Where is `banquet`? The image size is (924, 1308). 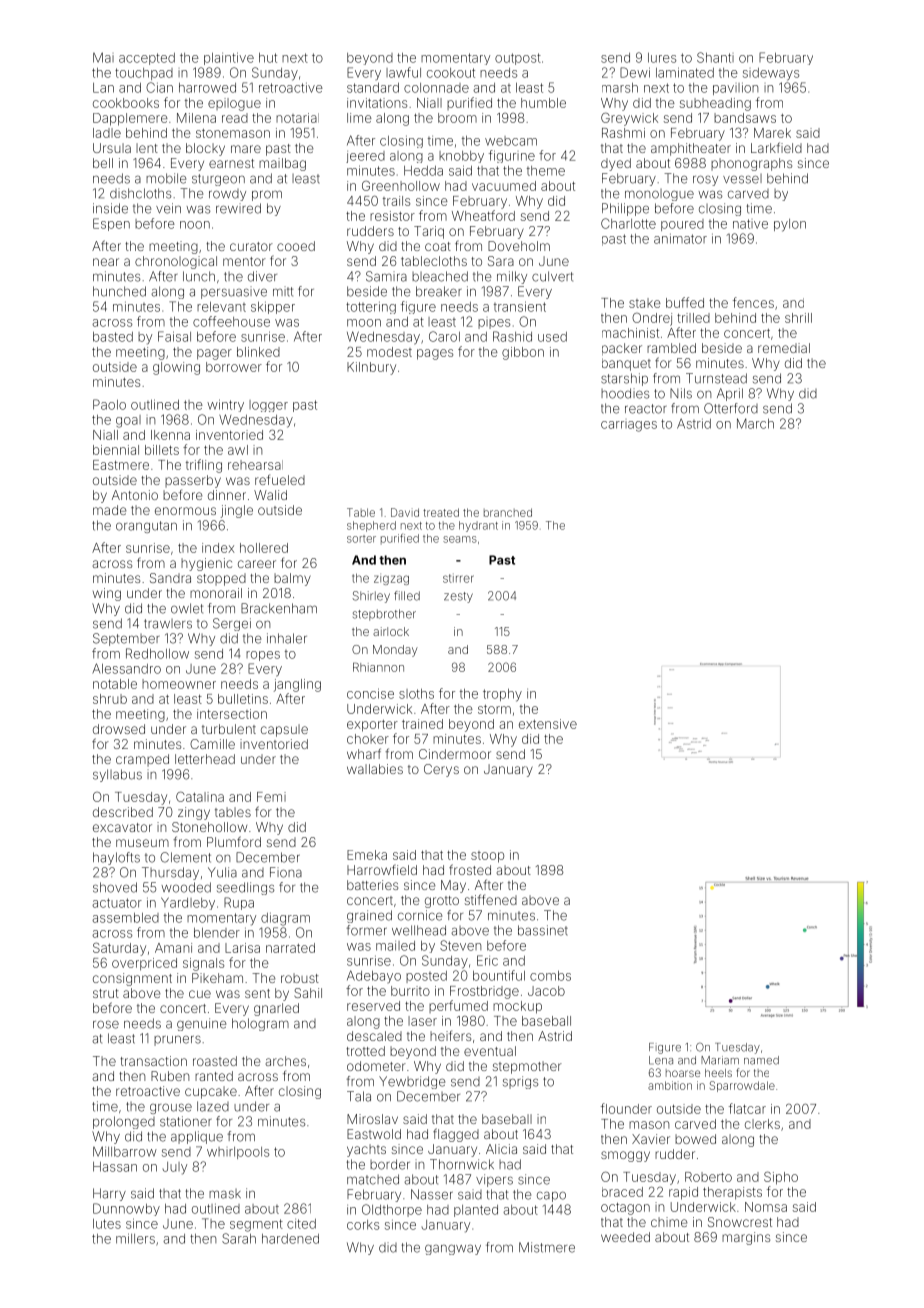 banquet is located at coordinates (626, 364).
